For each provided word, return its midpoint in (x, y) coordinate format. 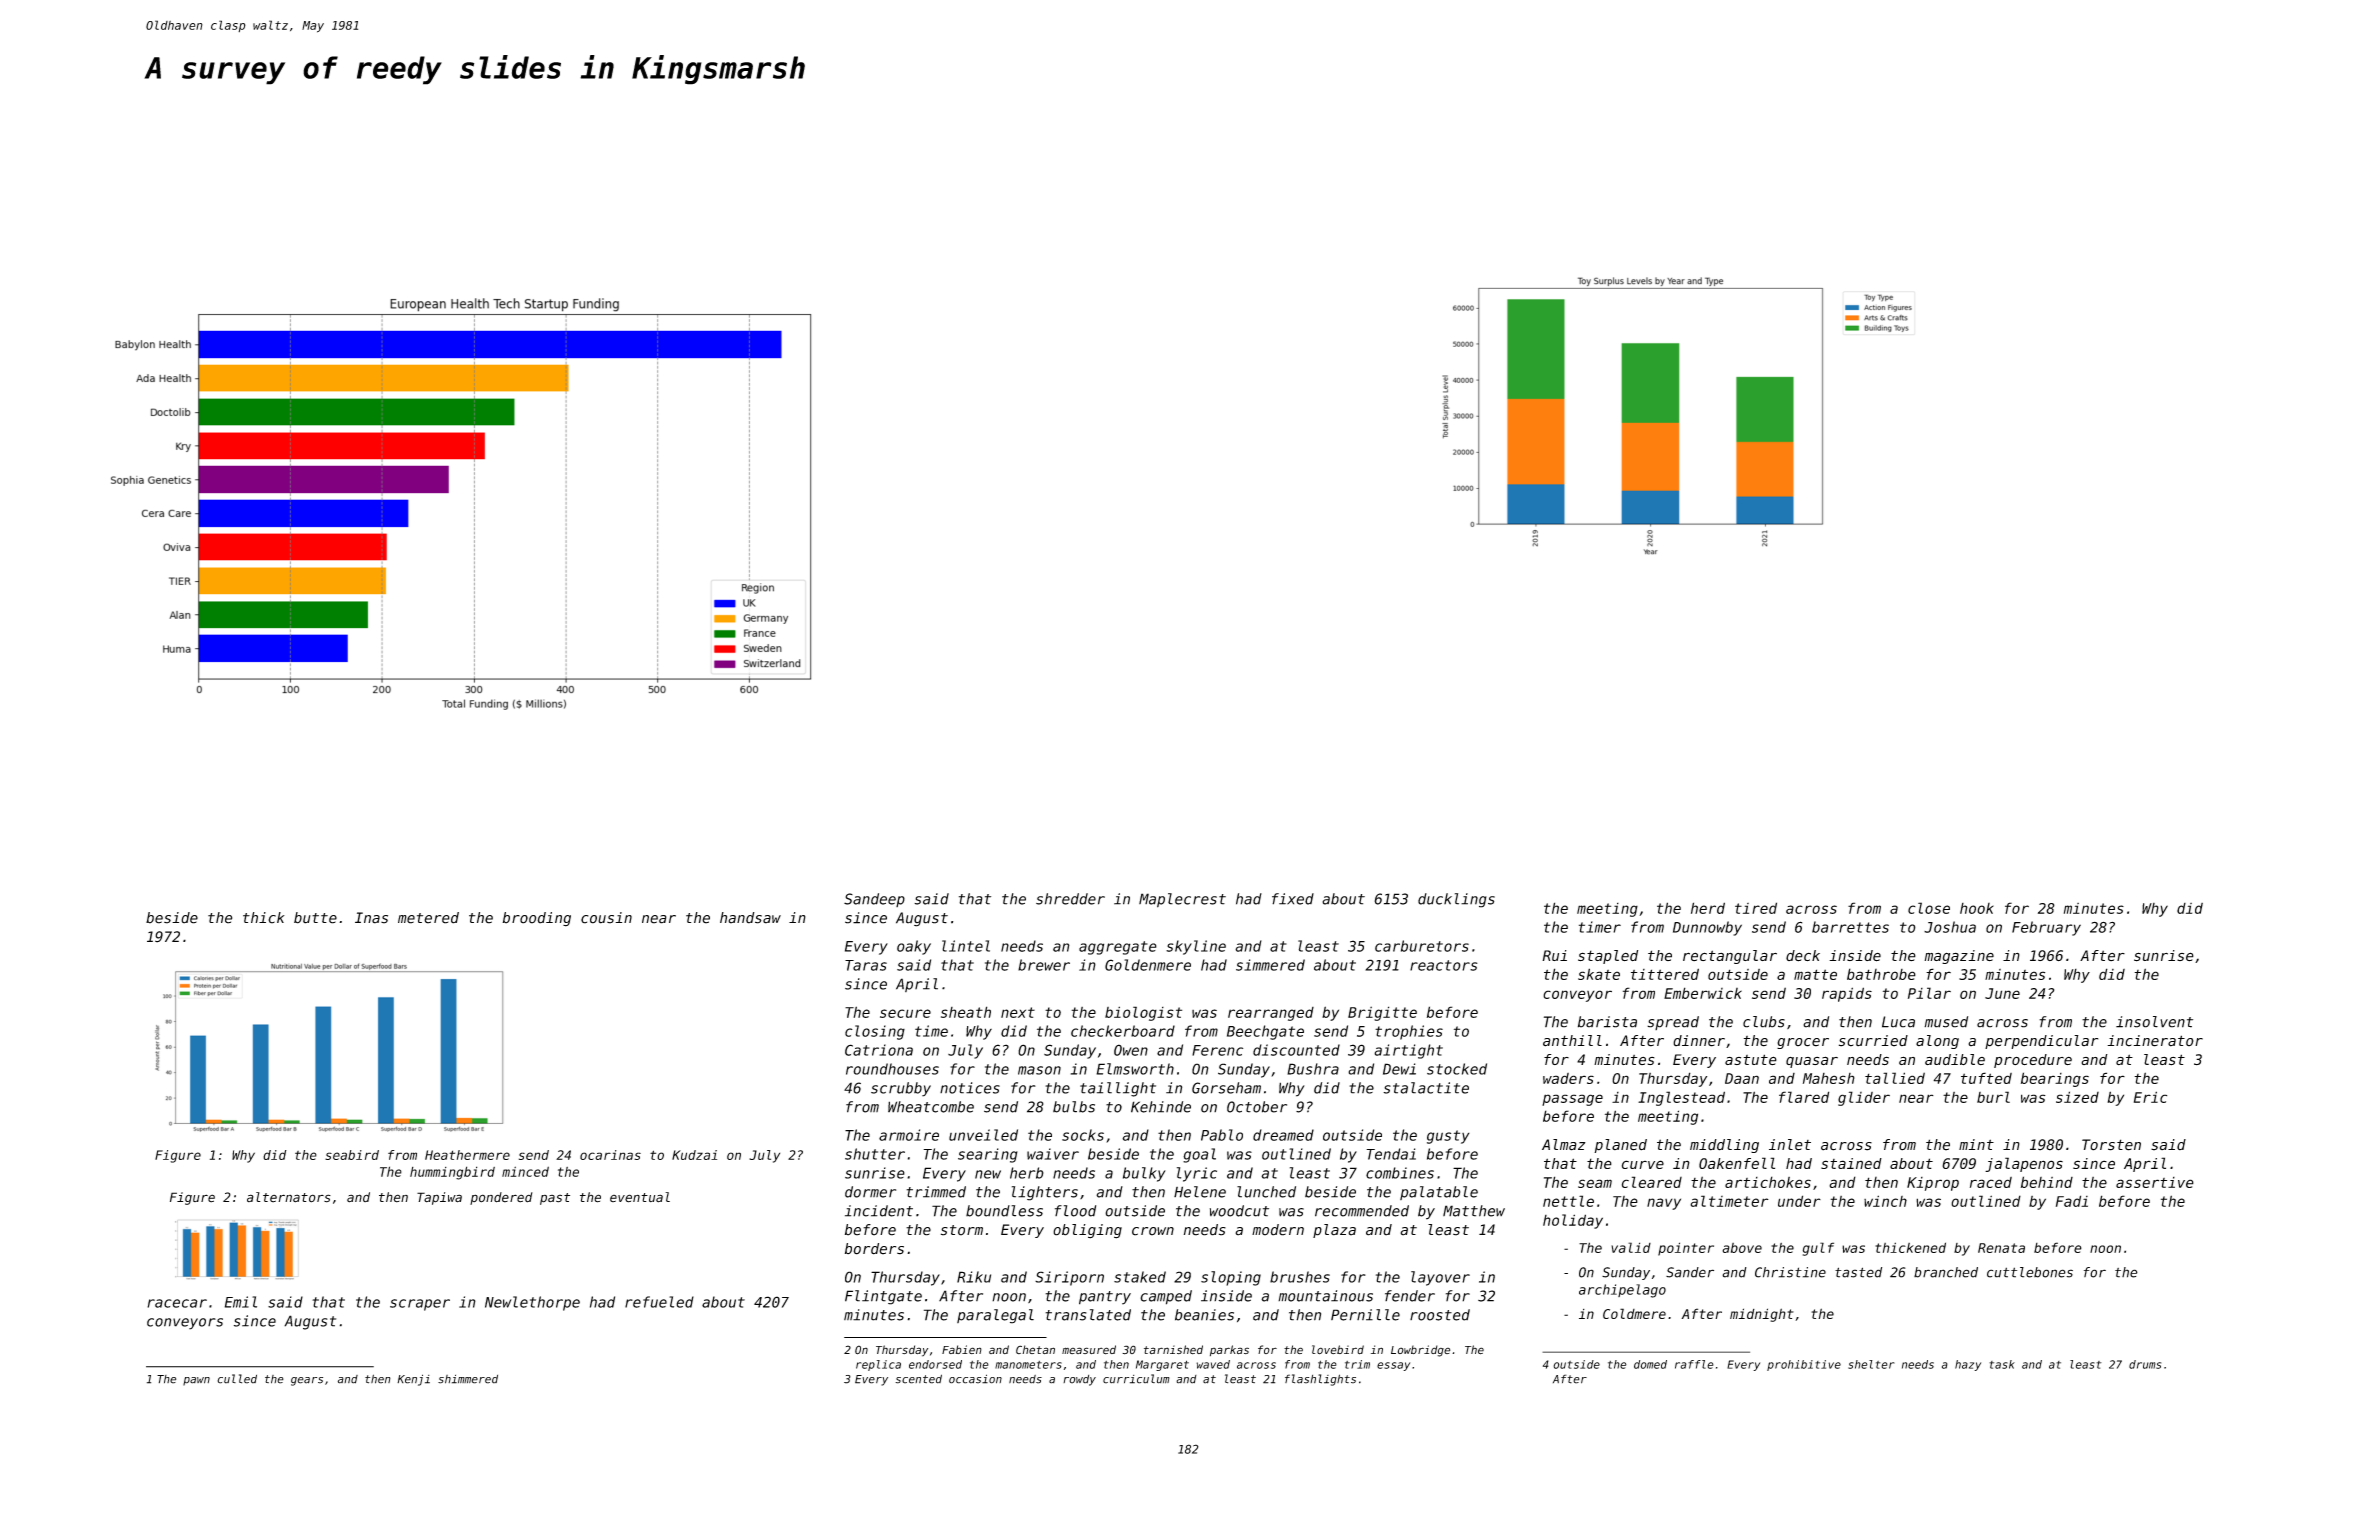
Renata (2001, 1248)
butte (315, 918)
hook (1977, 908)
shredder (1070, 899)
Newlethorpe (532, 1303)
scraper (420, 1305)
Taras (866, 965)
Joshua (1950, 927)
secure (905, 1013)
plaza (1334, 1231)
